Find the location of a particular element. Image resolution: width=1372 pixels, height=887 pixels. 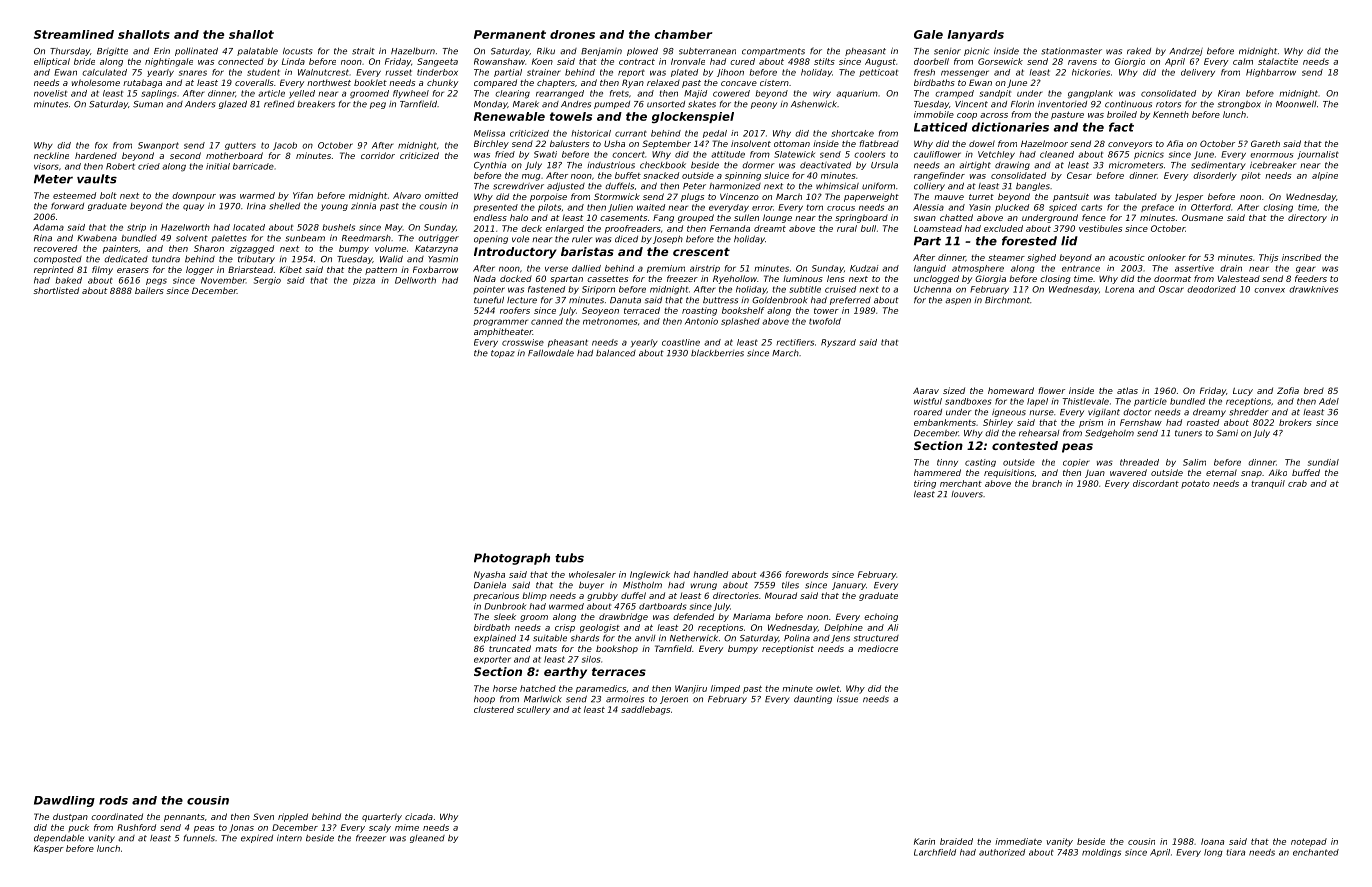

Ioana is located at coordinates (1212, 841).
